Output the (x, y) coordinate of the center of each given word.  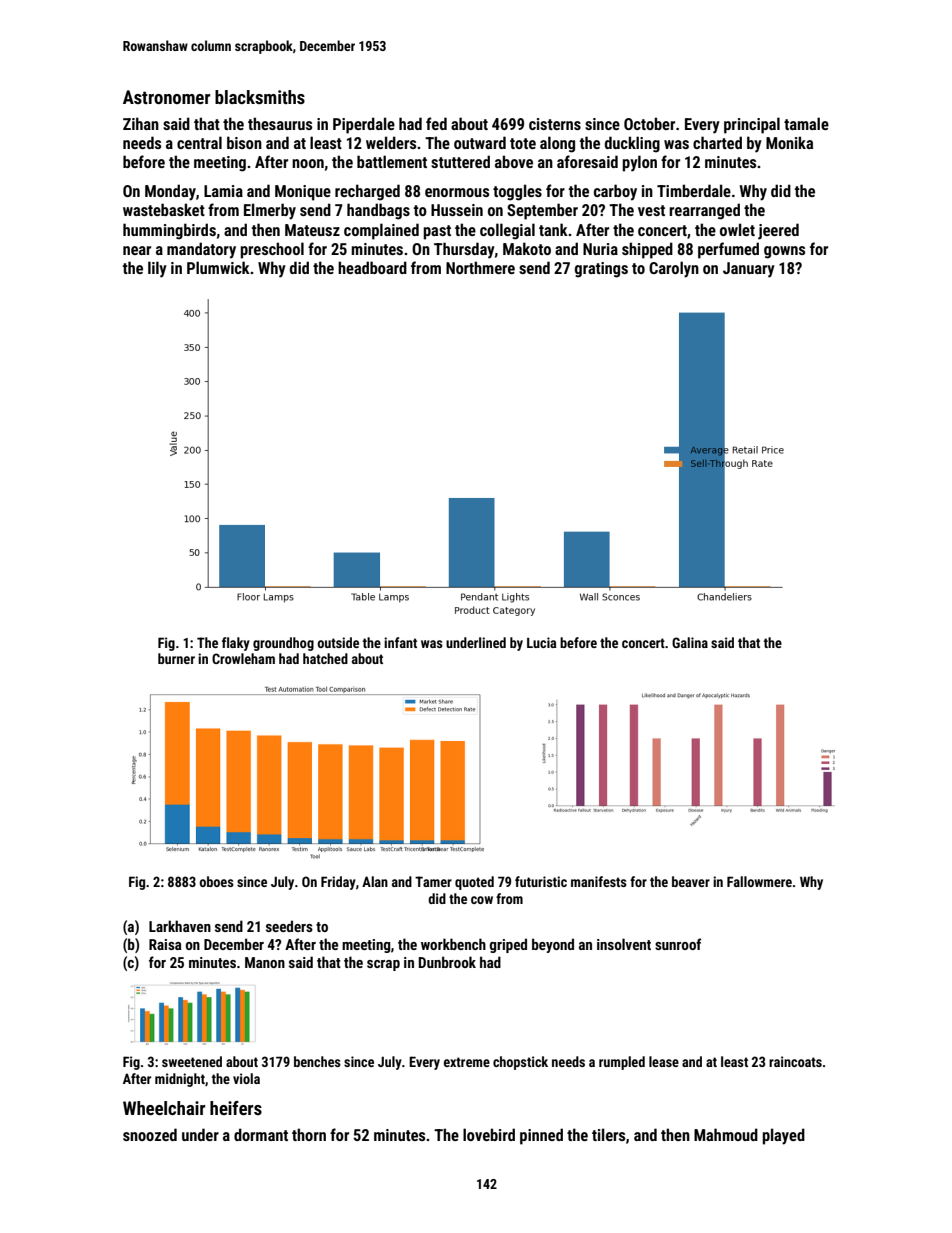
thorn (309, 1134)
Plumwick (218, 267)
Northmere (480, 267)
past (437, 232)
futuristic (541, 881)
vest (651, 210)
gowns (784, 252)
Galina (690, 642)
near (137, 250)
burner (176, 658)
